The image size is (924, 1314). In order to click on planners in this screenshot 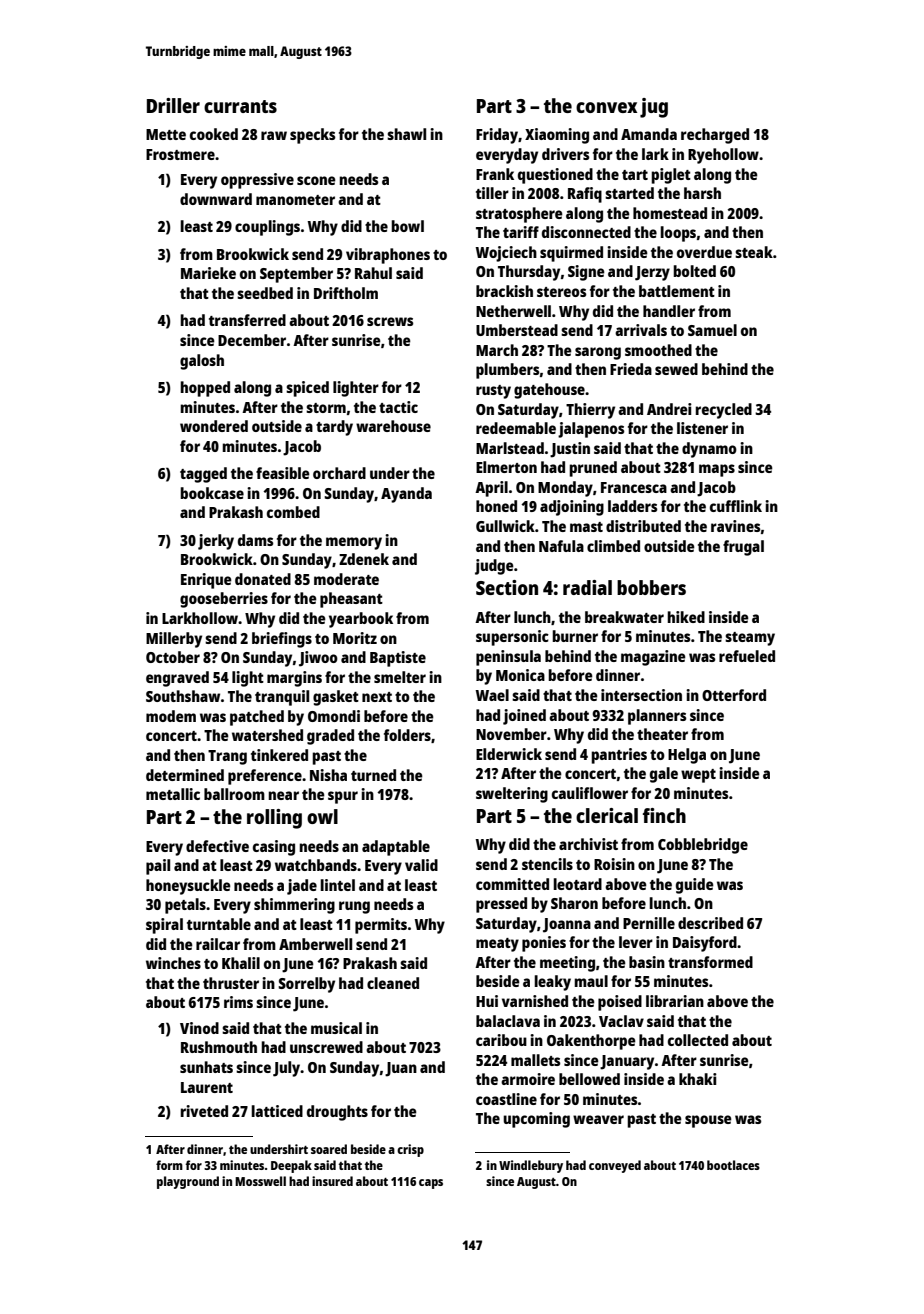, I will do `click(657, 717)`.
